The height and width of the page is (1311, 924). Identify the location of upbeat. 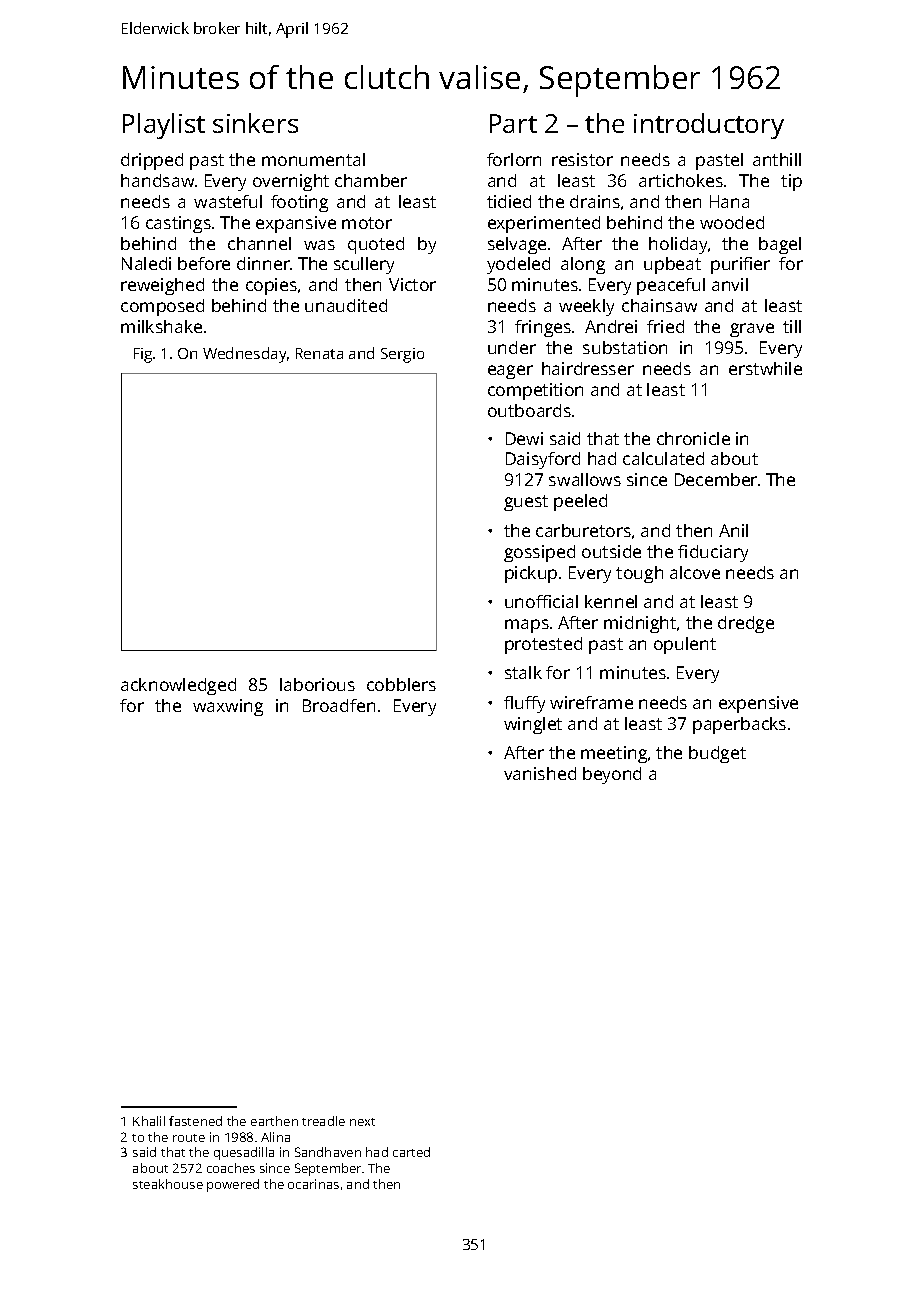
(672, 265).
